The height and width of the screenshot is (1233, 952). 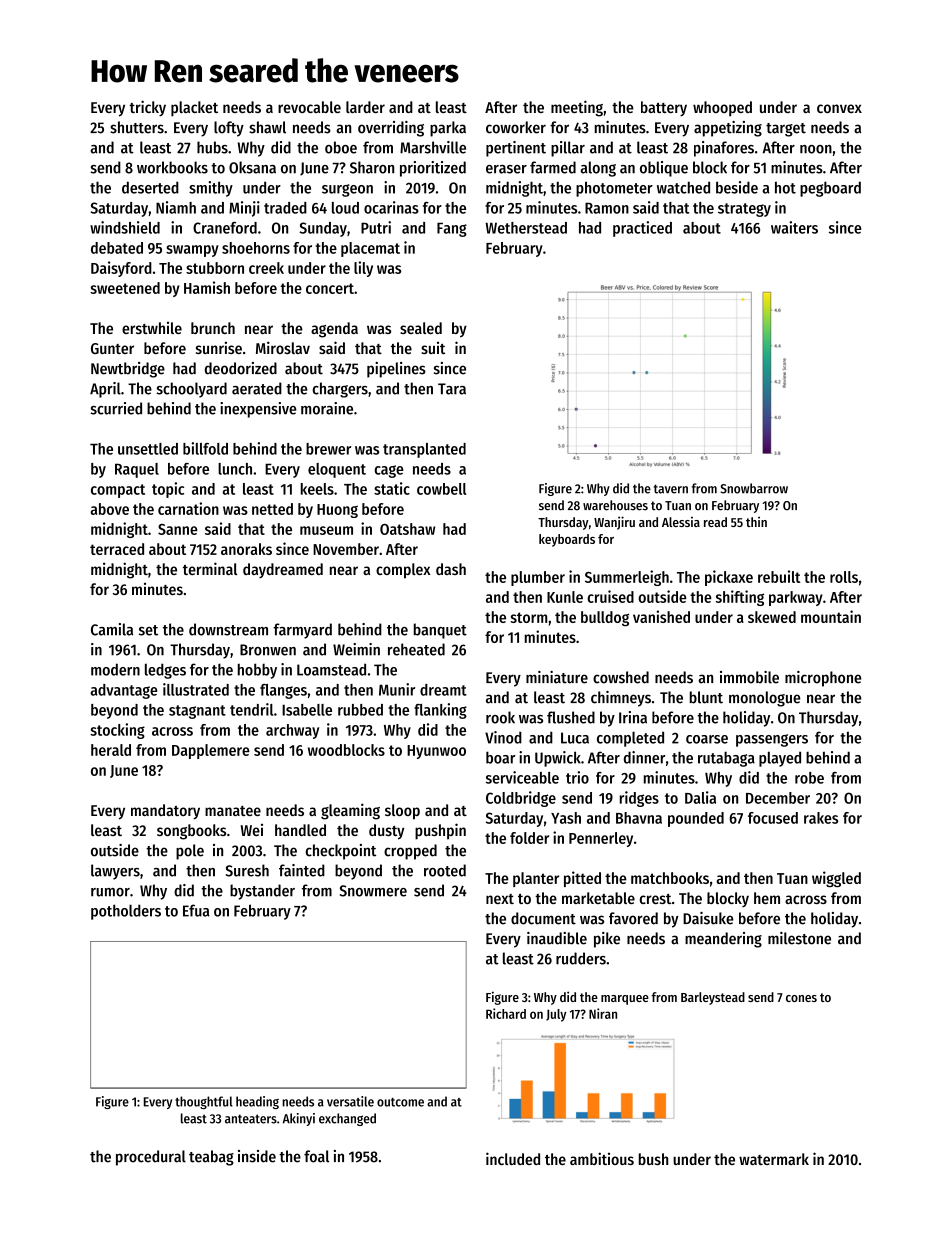 I want to click on procedural, so click(x=151, y=1158).
